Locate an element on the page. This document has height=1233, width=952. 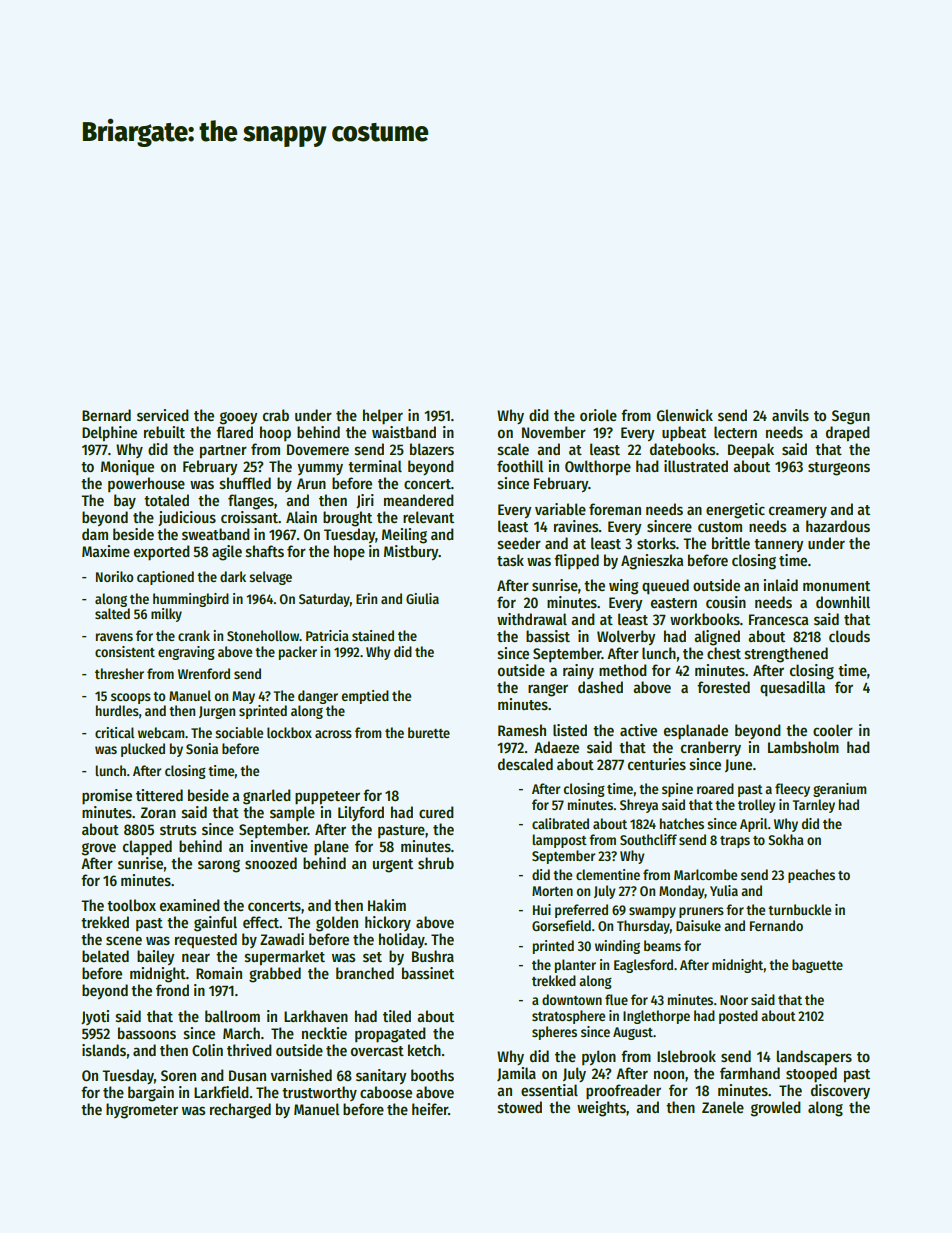
Dovemere is located at coordinates (318, 449).
